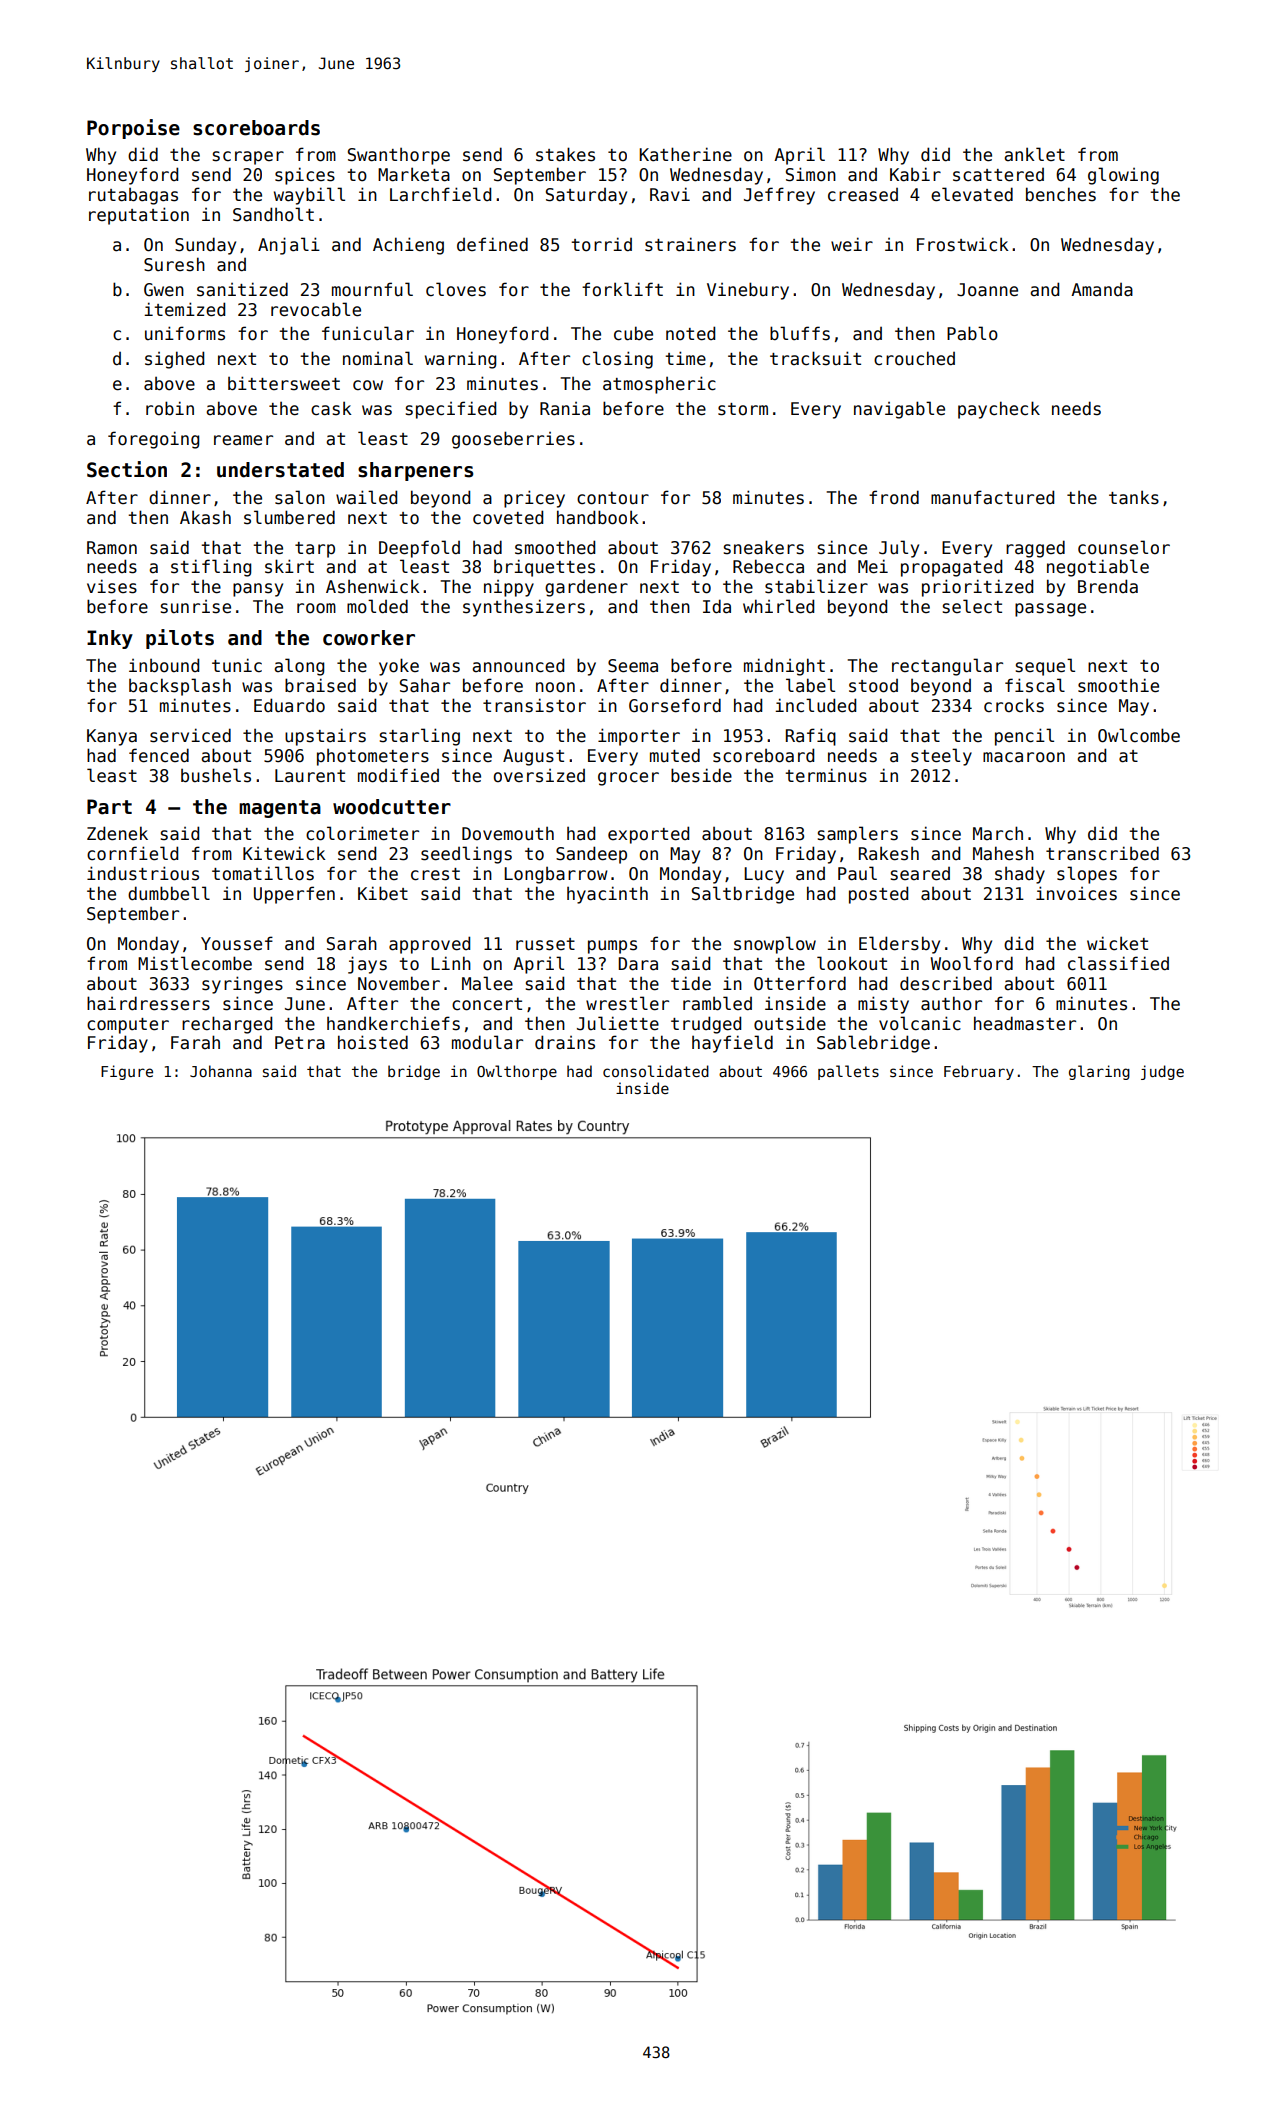 This screenshot has width=1285, height=2117. I want to click on nippy, so click(509, 588).
